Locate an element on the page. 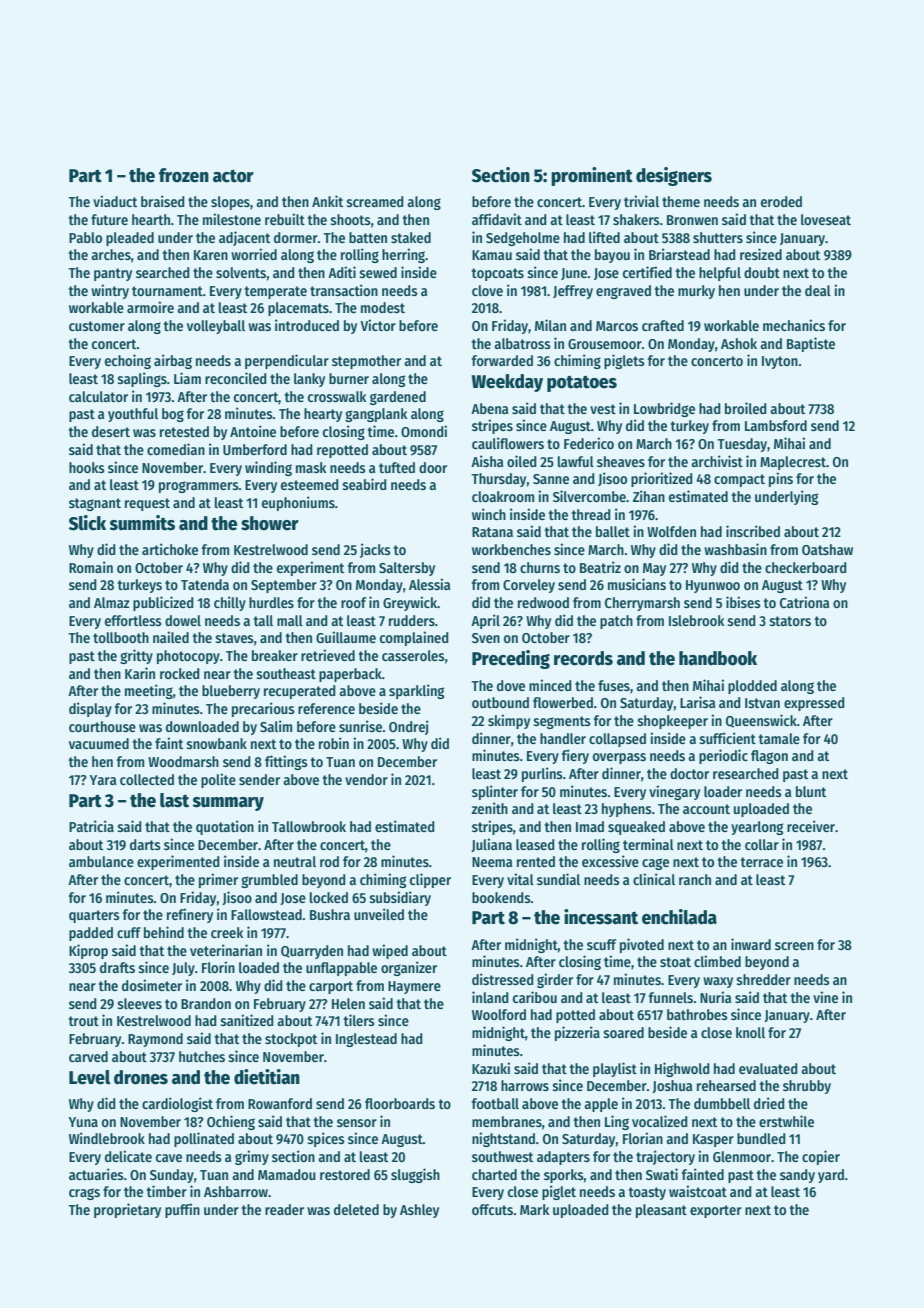 The height and width of the page is (1308, 924). Thursday is located at coordinates (498, 480).
